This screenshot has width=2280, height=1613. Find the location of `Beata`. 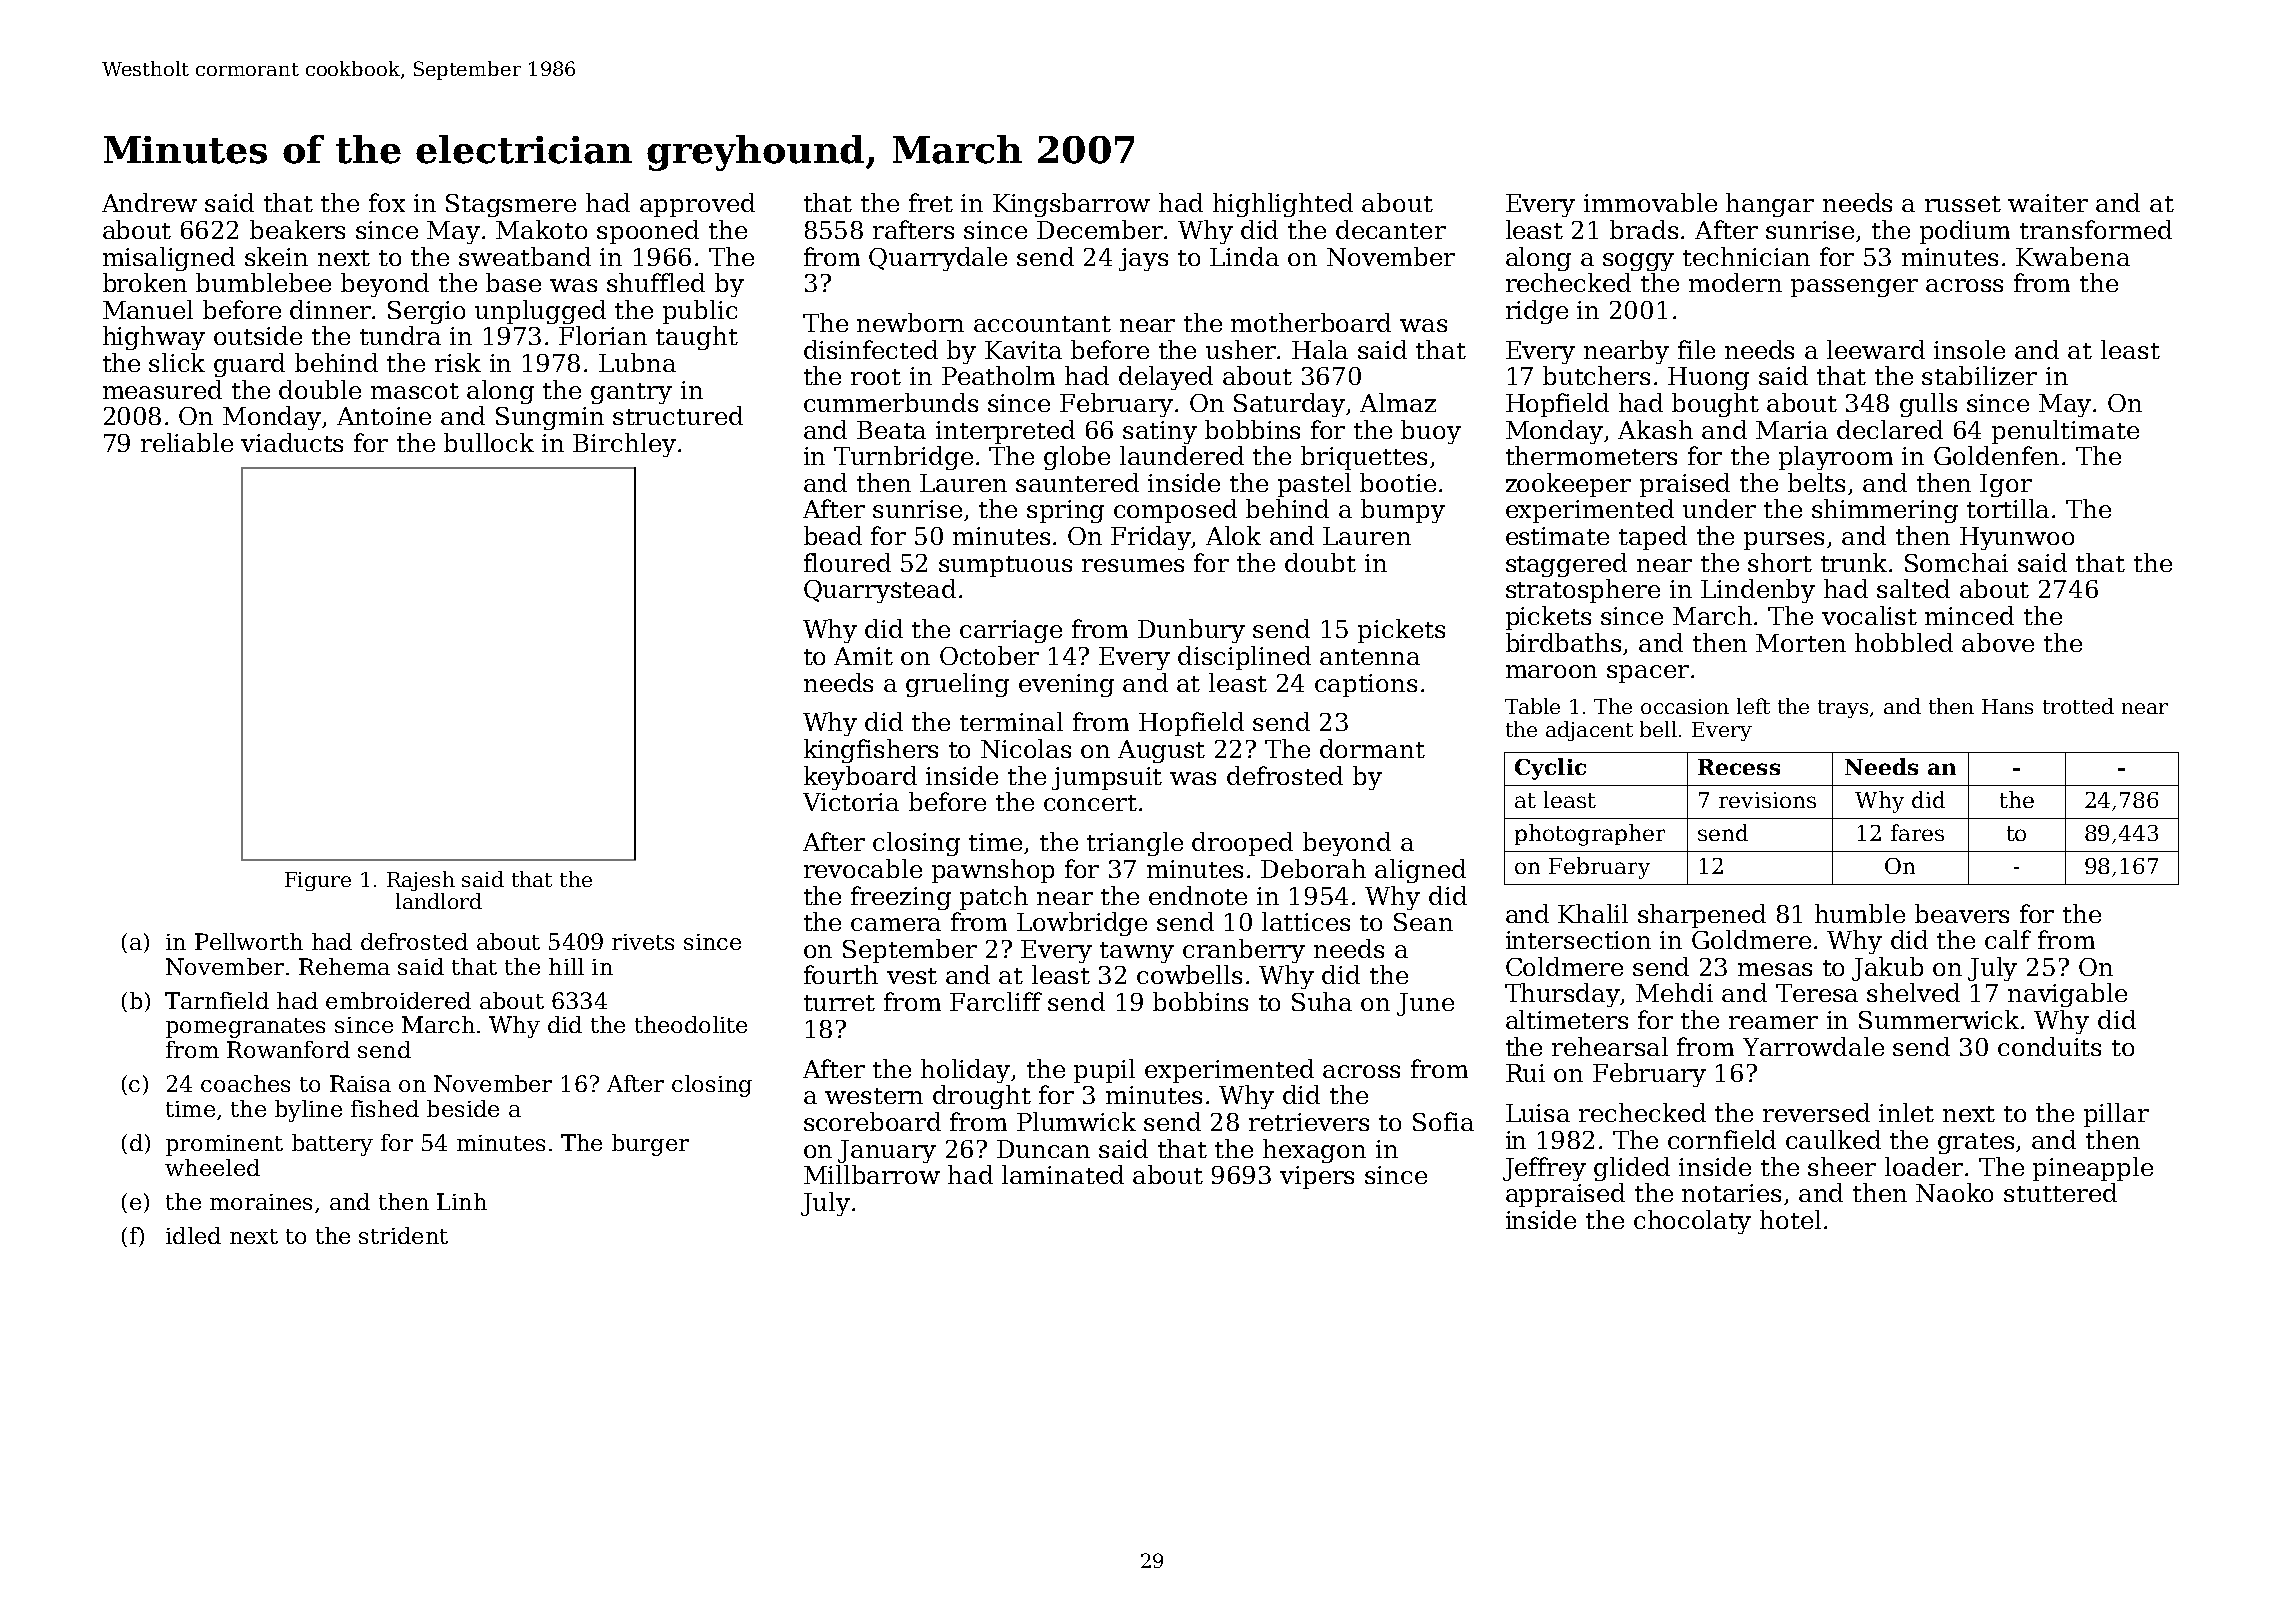

Beata is located at coordinates (891, 430).
